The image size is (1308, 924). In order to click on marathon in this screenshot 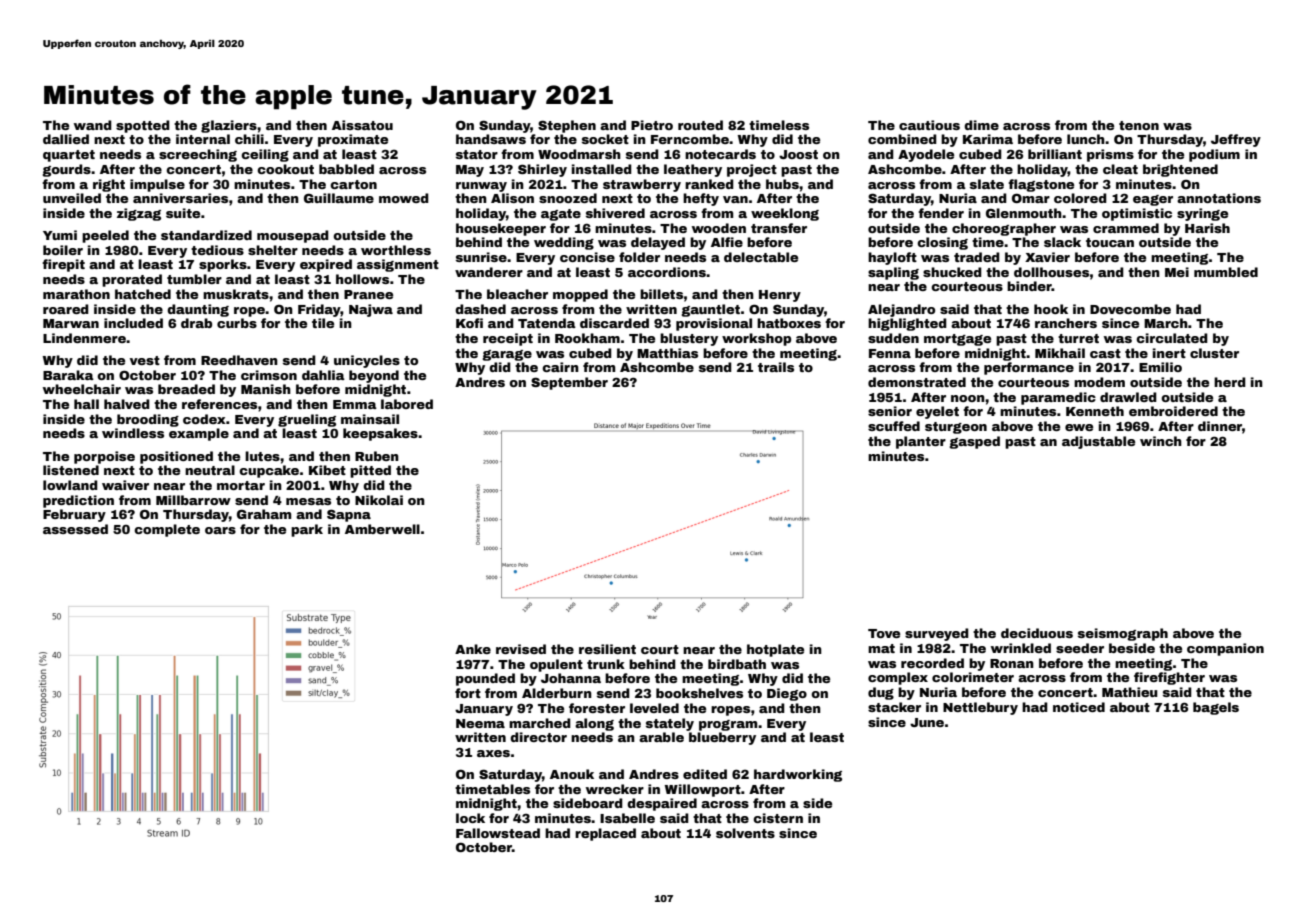, I will do `click(76, 294)`.
